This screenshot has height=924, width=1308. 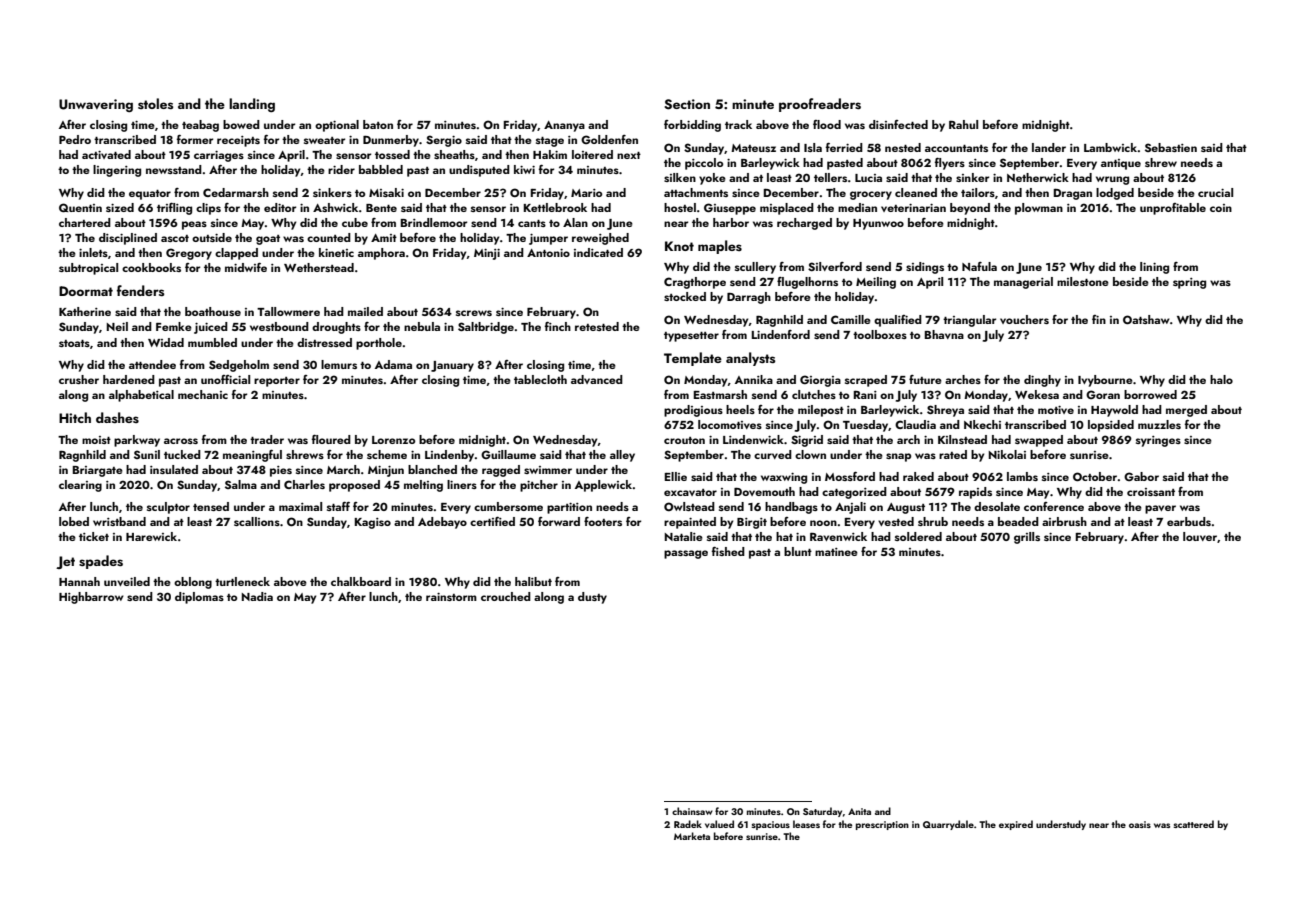 I want to click on grills, so click(x=1027, y=538).
